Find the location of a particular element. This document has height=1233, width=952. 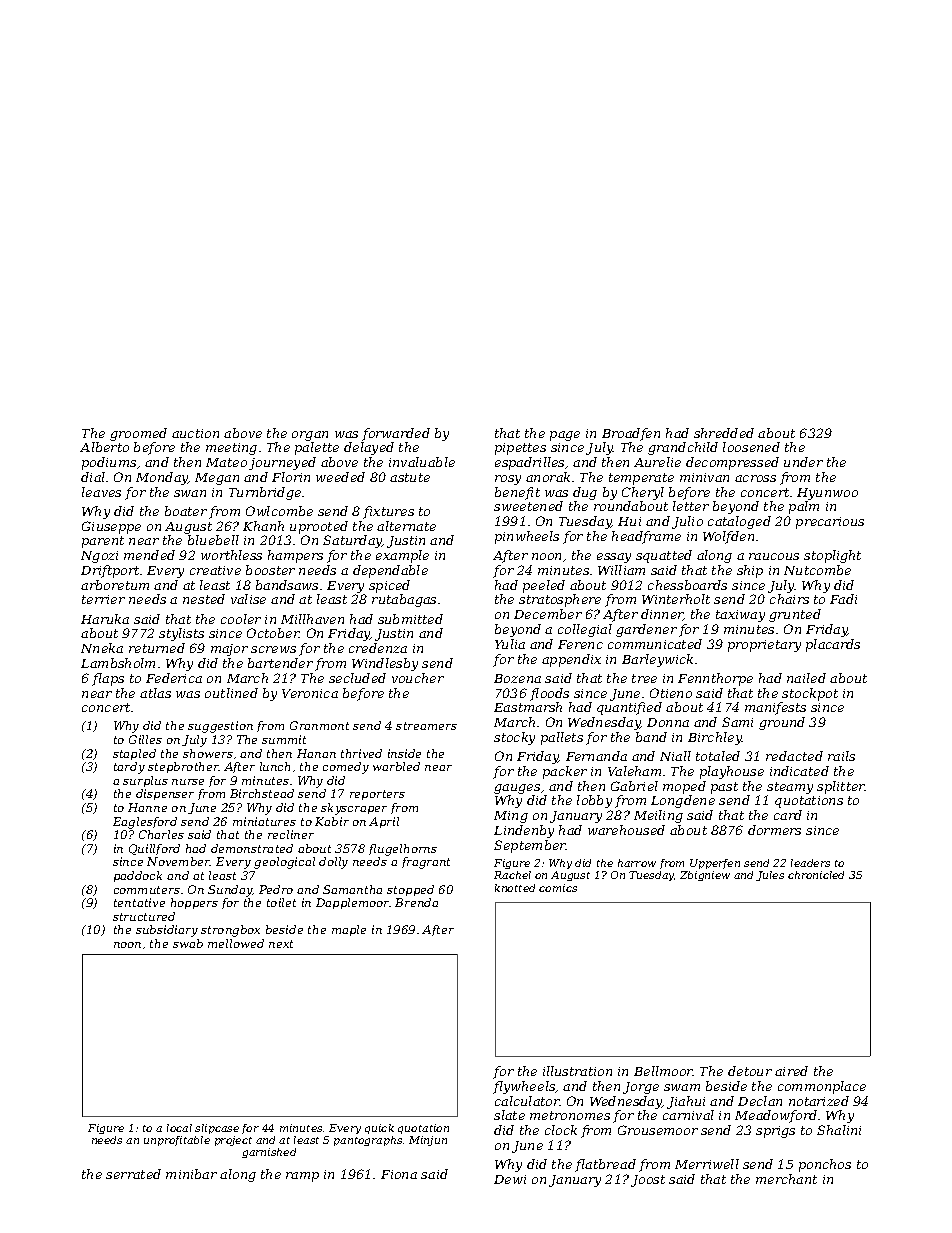

leaves is located at coordinates (101, 492).
